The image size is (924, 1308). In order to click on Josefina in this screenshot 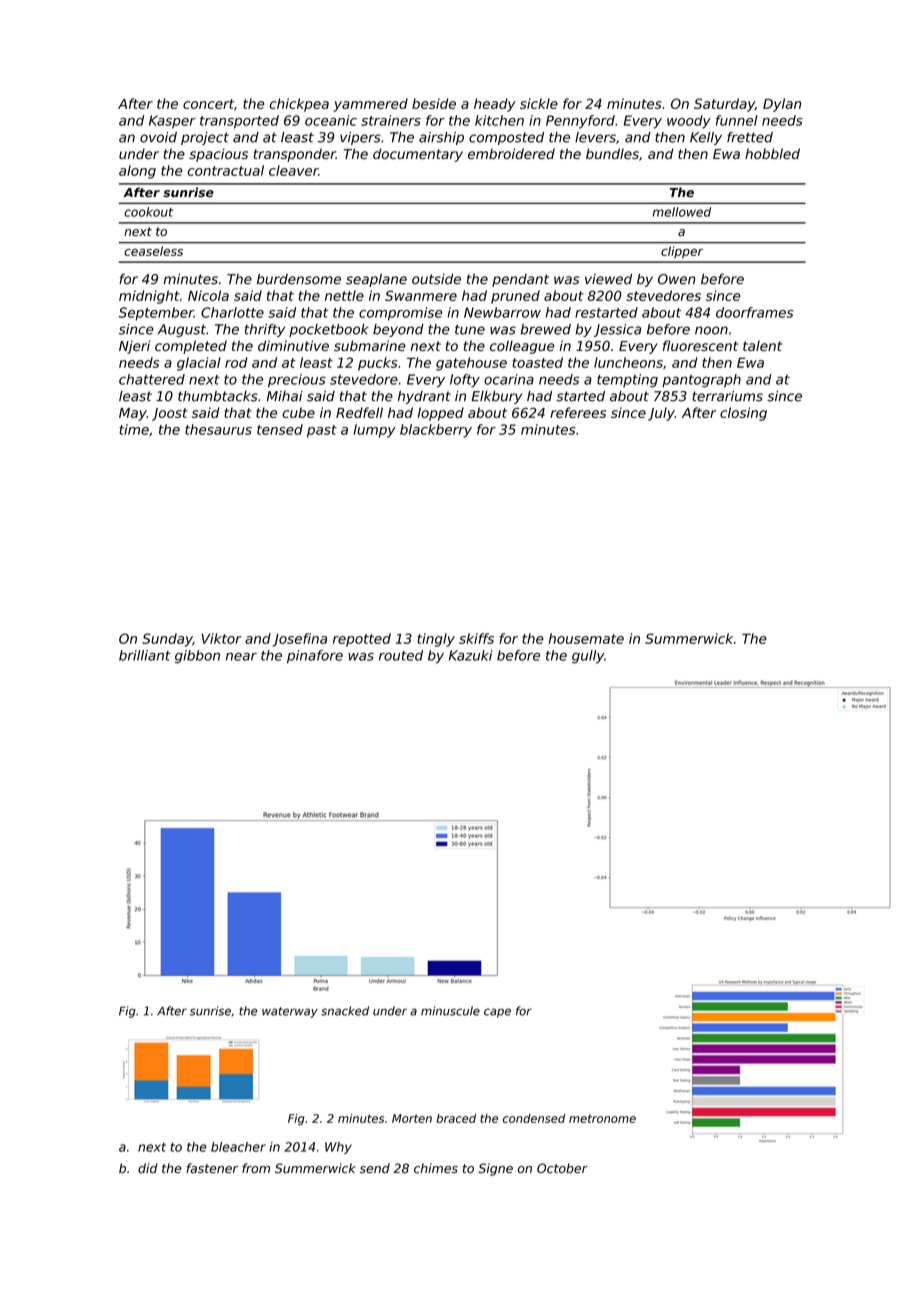, I will do `click(300, 640)`.
